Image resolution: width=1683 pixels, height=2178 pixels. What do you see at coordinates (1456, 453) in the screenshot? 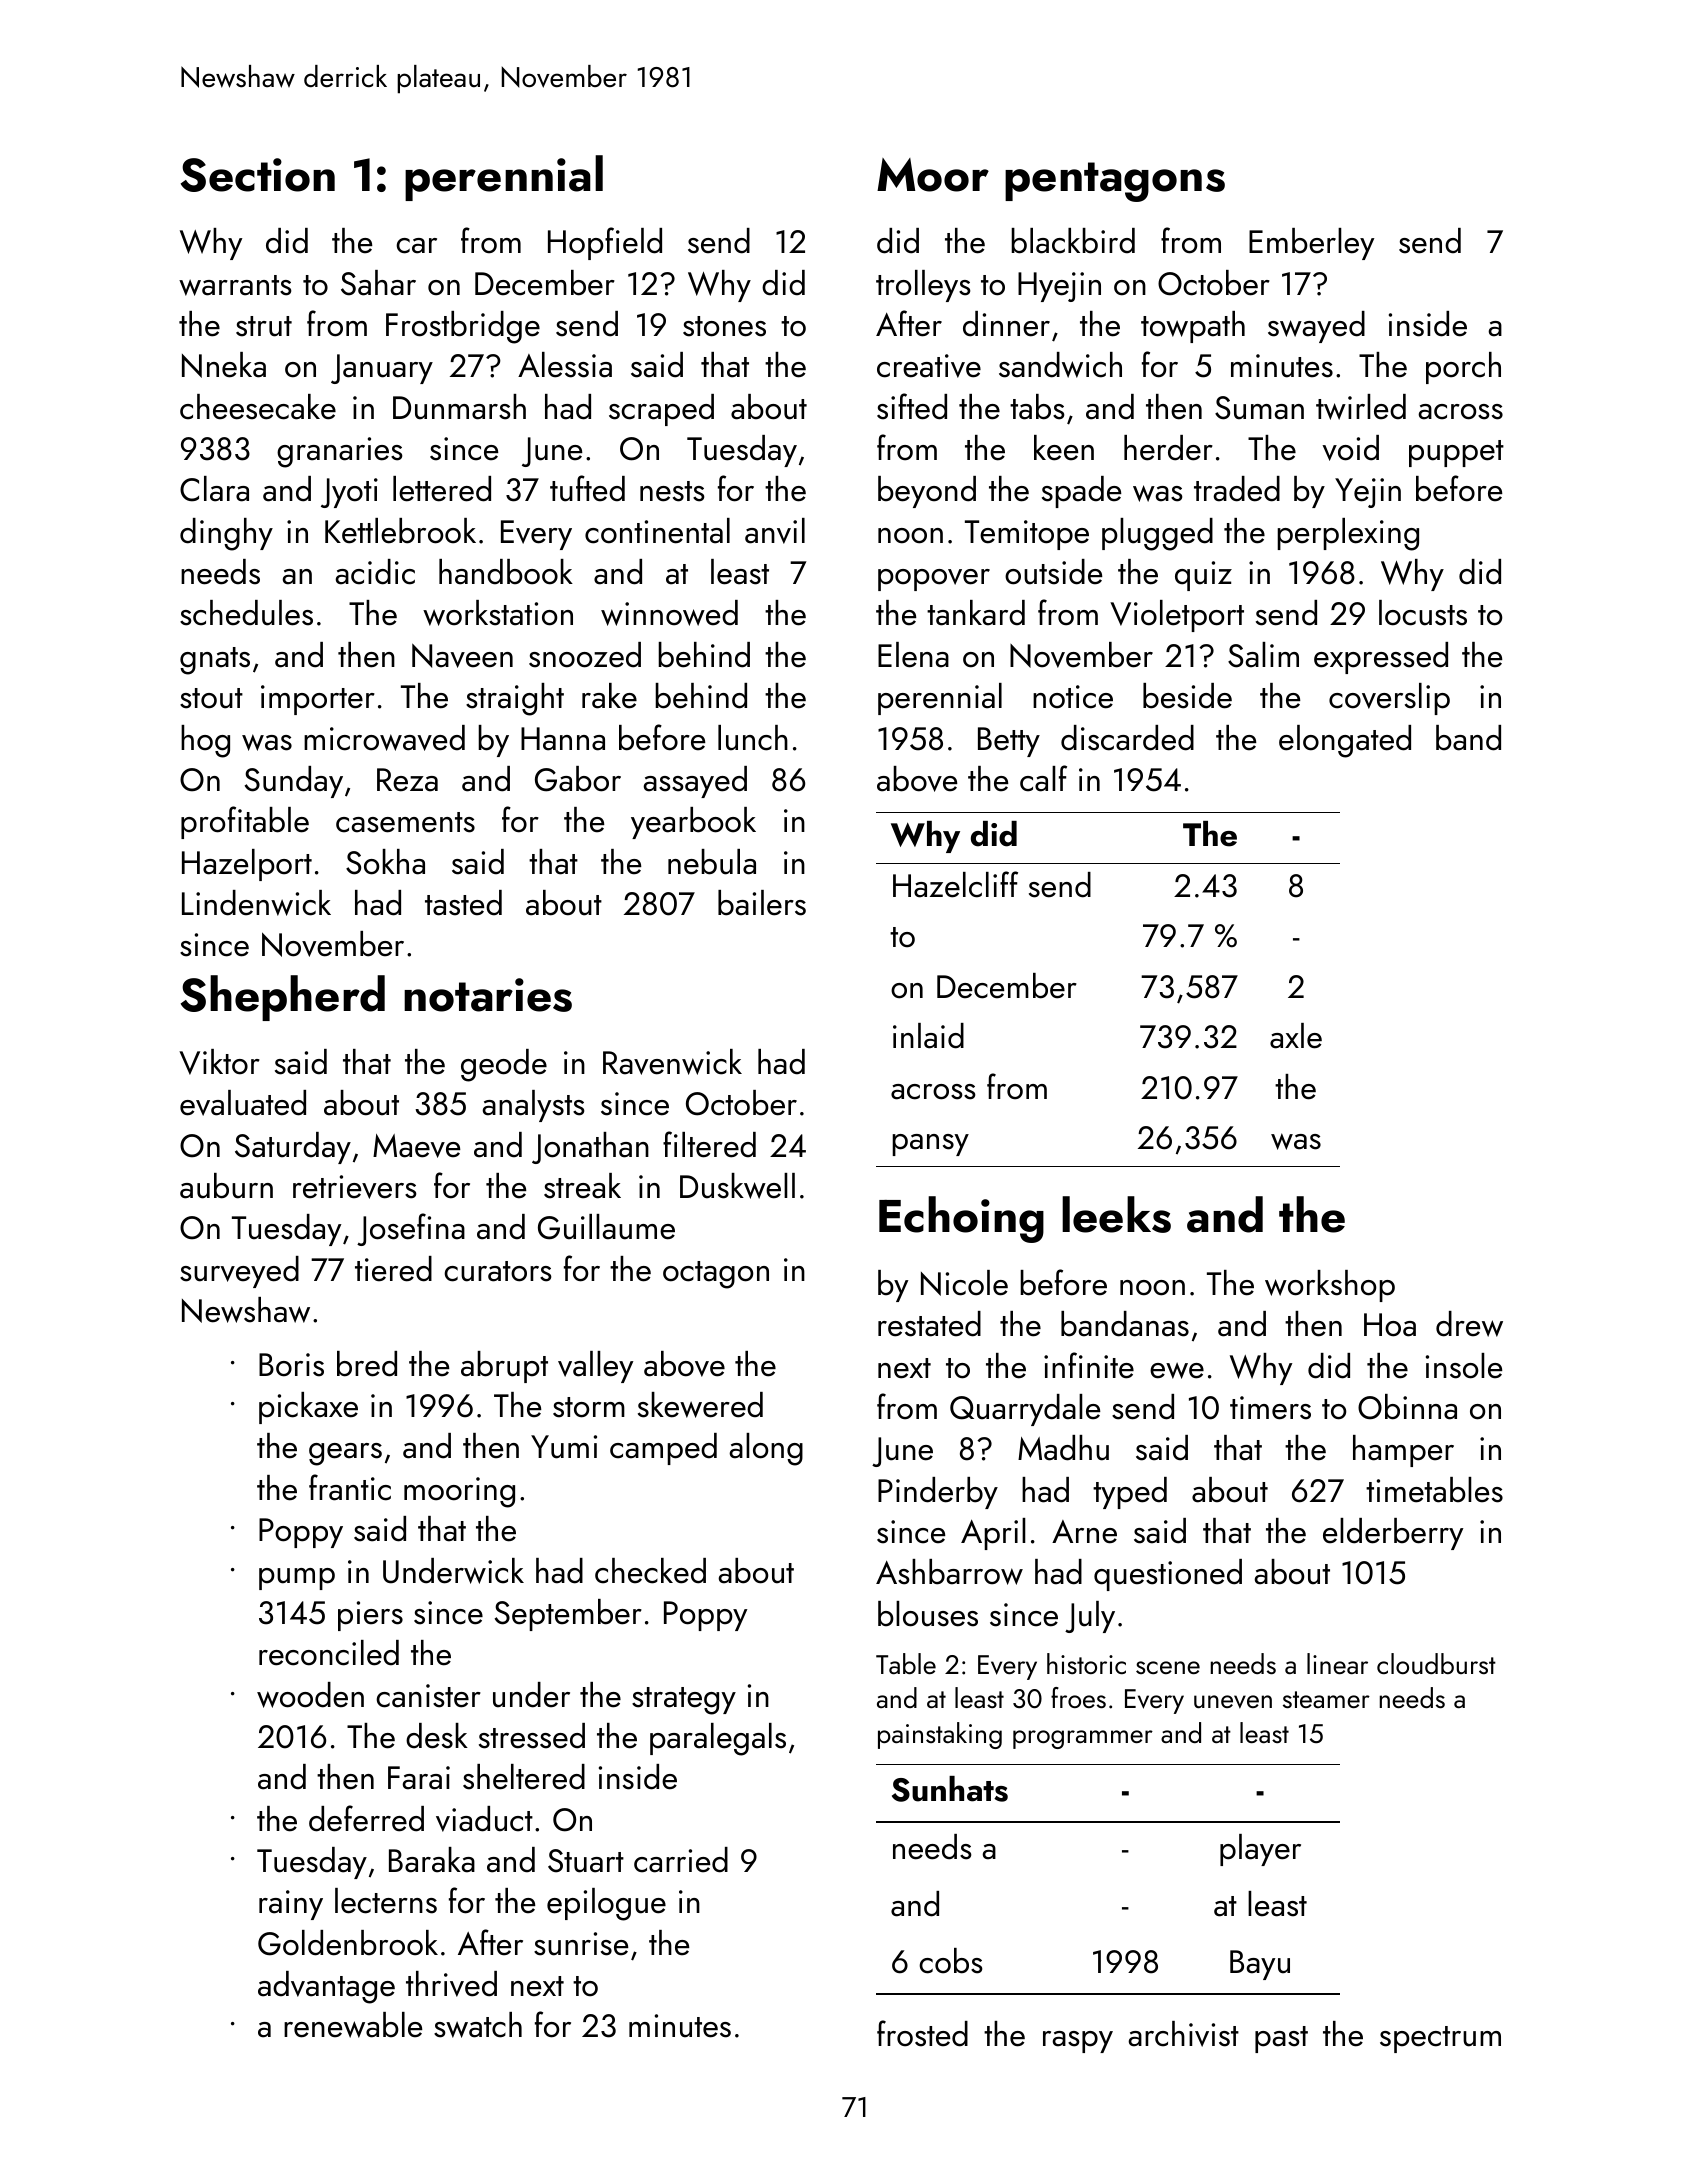
I see `puppet` at bounding box center [1456, 453].
